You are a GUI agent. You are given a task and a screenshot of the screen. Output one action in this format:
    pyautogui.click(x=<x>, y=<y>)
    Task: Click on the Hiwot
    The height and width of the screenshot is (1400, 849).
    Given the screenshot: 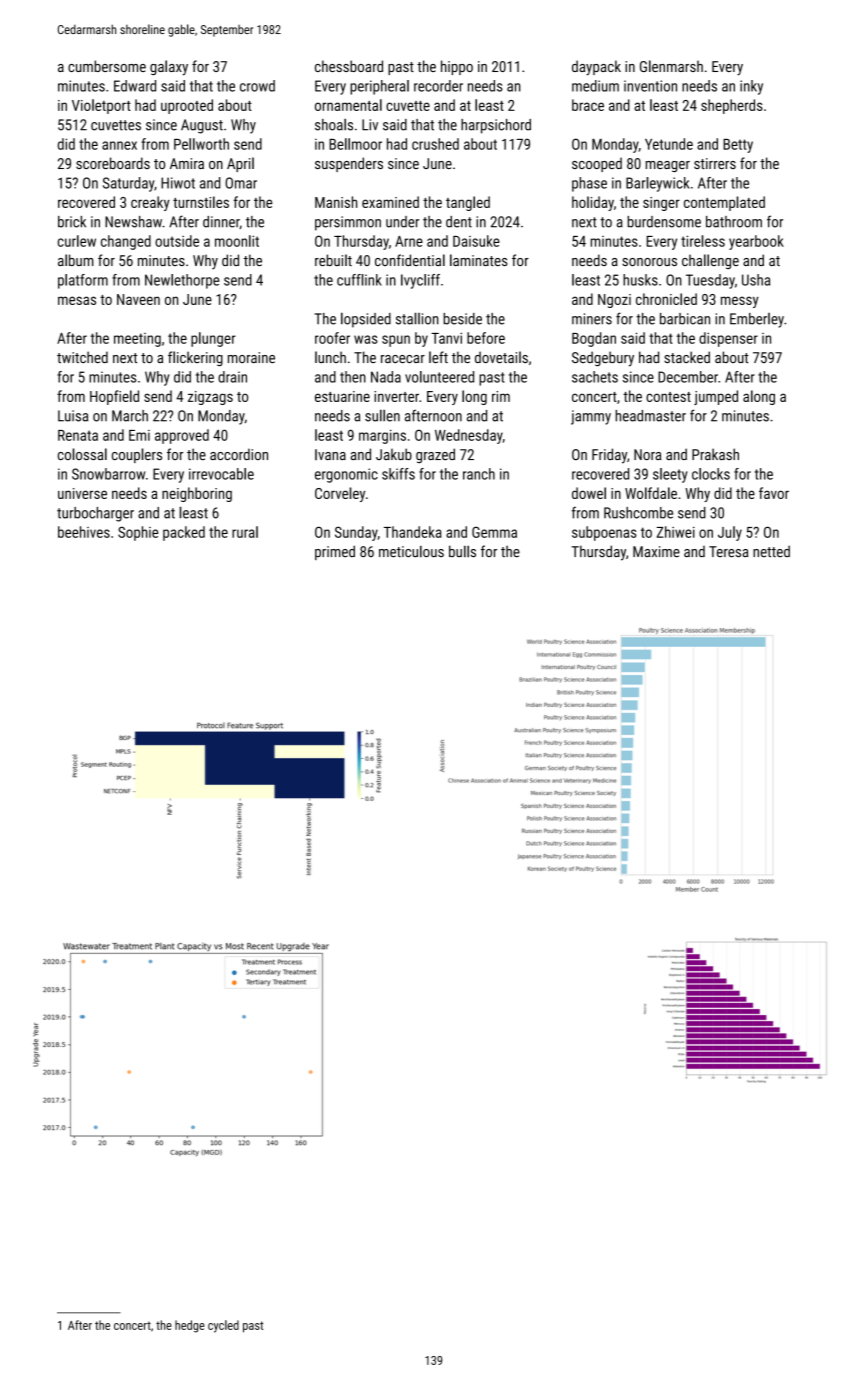 What is the action you would take?
    pyautogui.click(x=178, y=183)
